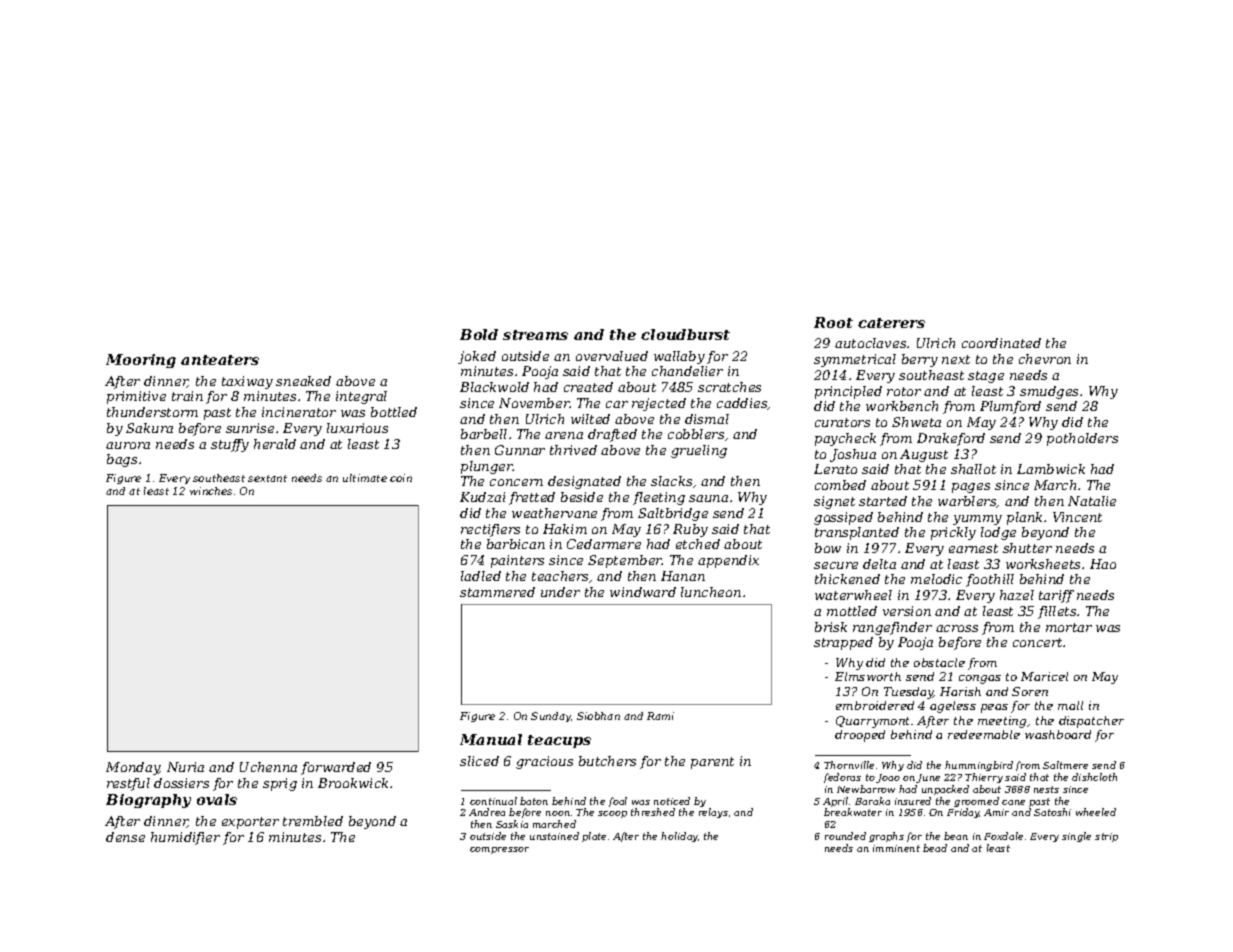 The height and width of the page is (952, 1233). I want to click on wilted, so click(590, 419).
